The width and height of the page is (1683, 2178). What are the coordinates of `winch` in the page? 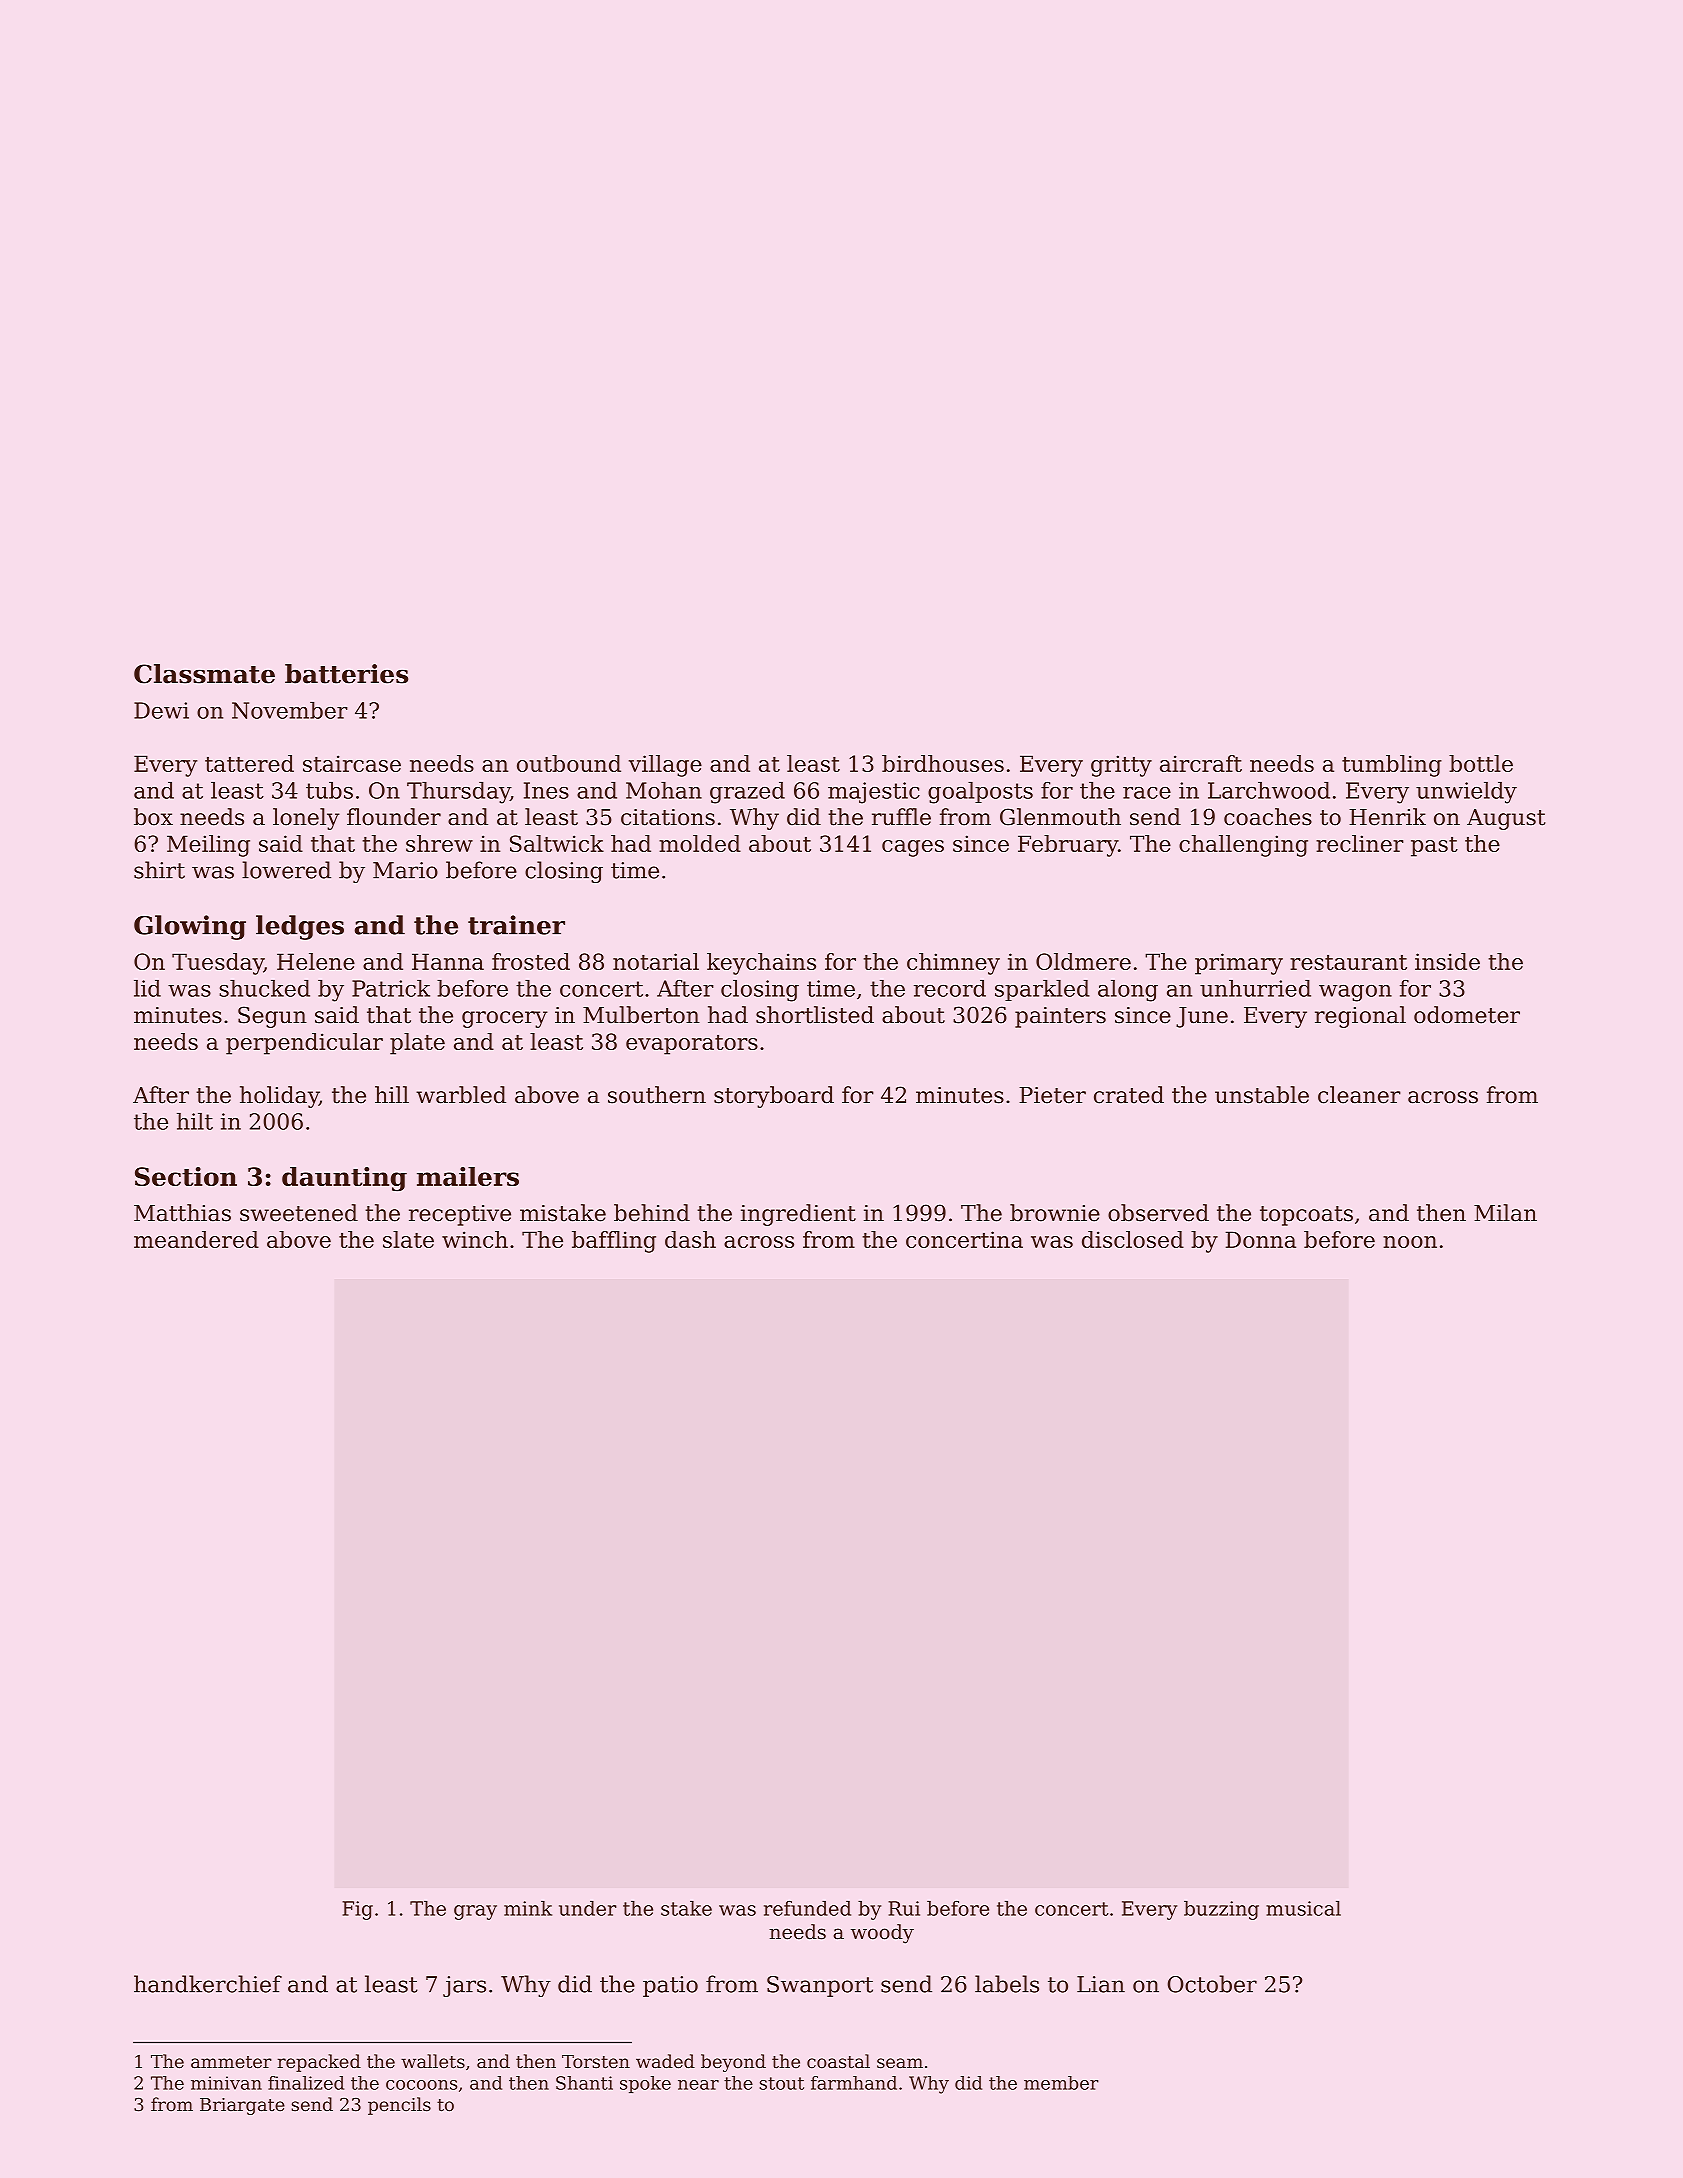 It's located at (475, 1239).
